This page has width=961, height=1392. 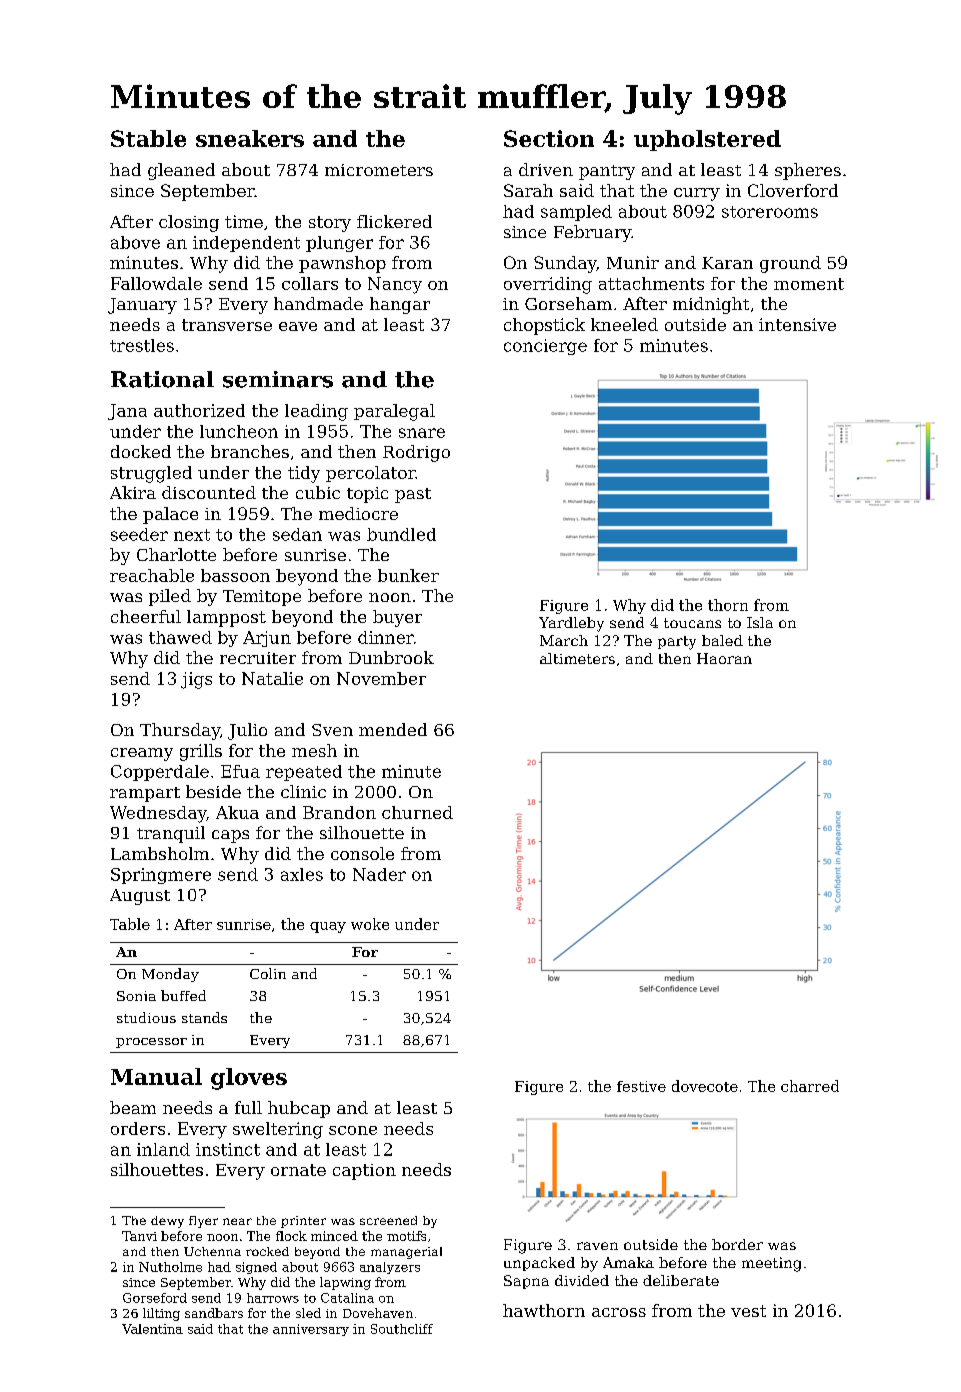 I want to click on upholstered, so click(x=707, y=140).
